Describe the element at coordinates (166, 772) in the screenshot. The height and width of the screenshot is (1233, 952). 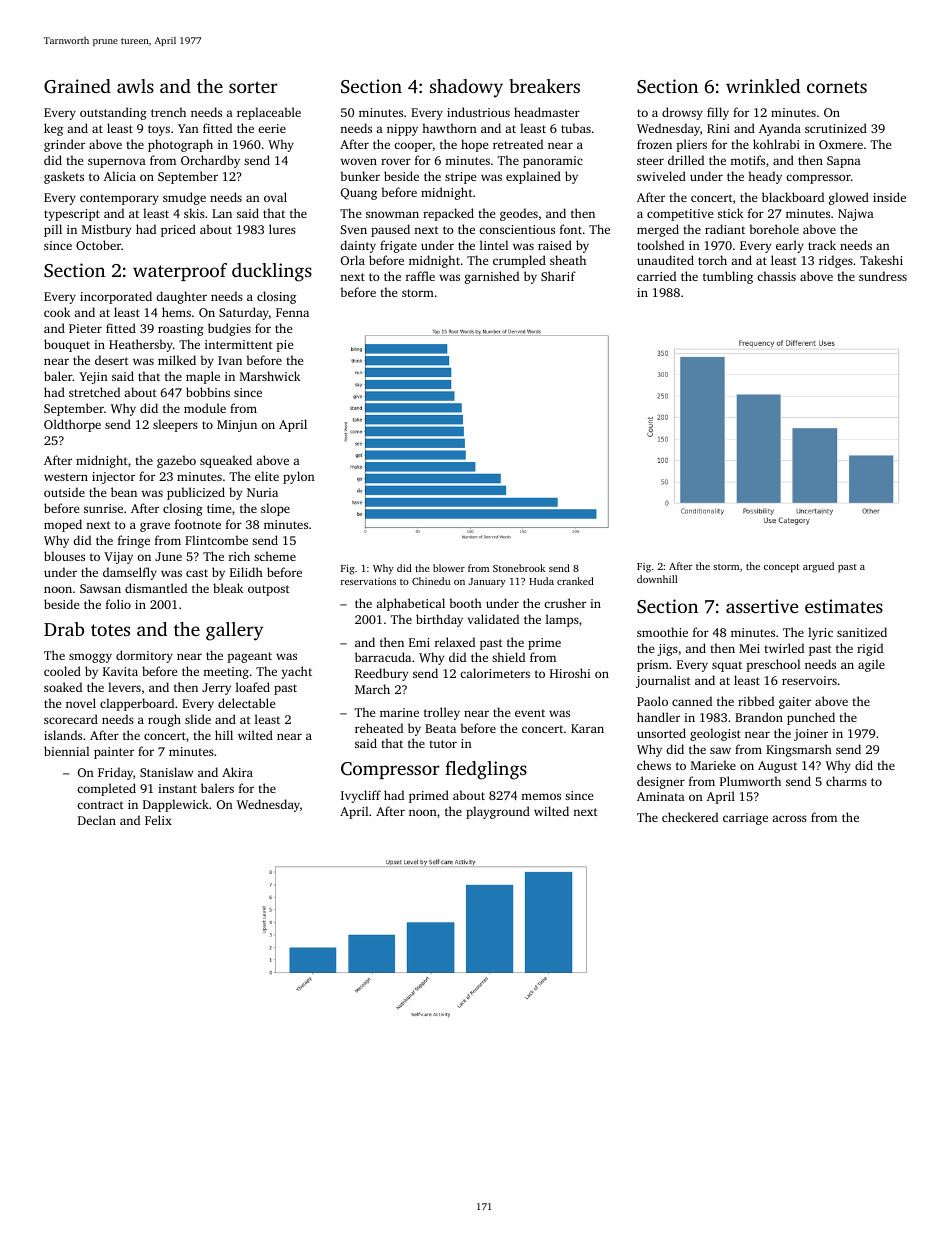
I see `Stanislaw` at that location.
